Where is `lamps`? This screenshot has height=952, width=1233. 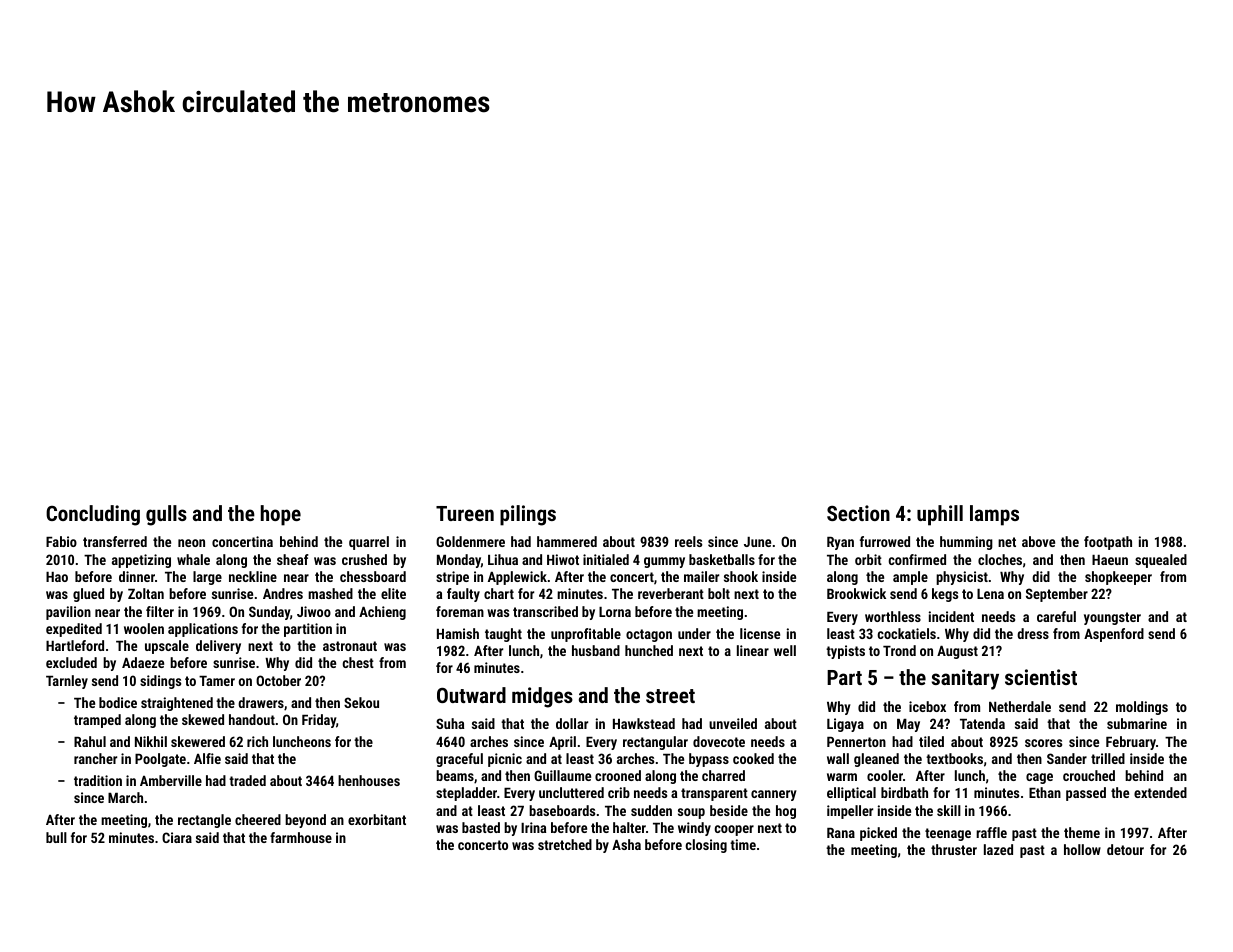
lamps is located at coordinates (994, 515).
